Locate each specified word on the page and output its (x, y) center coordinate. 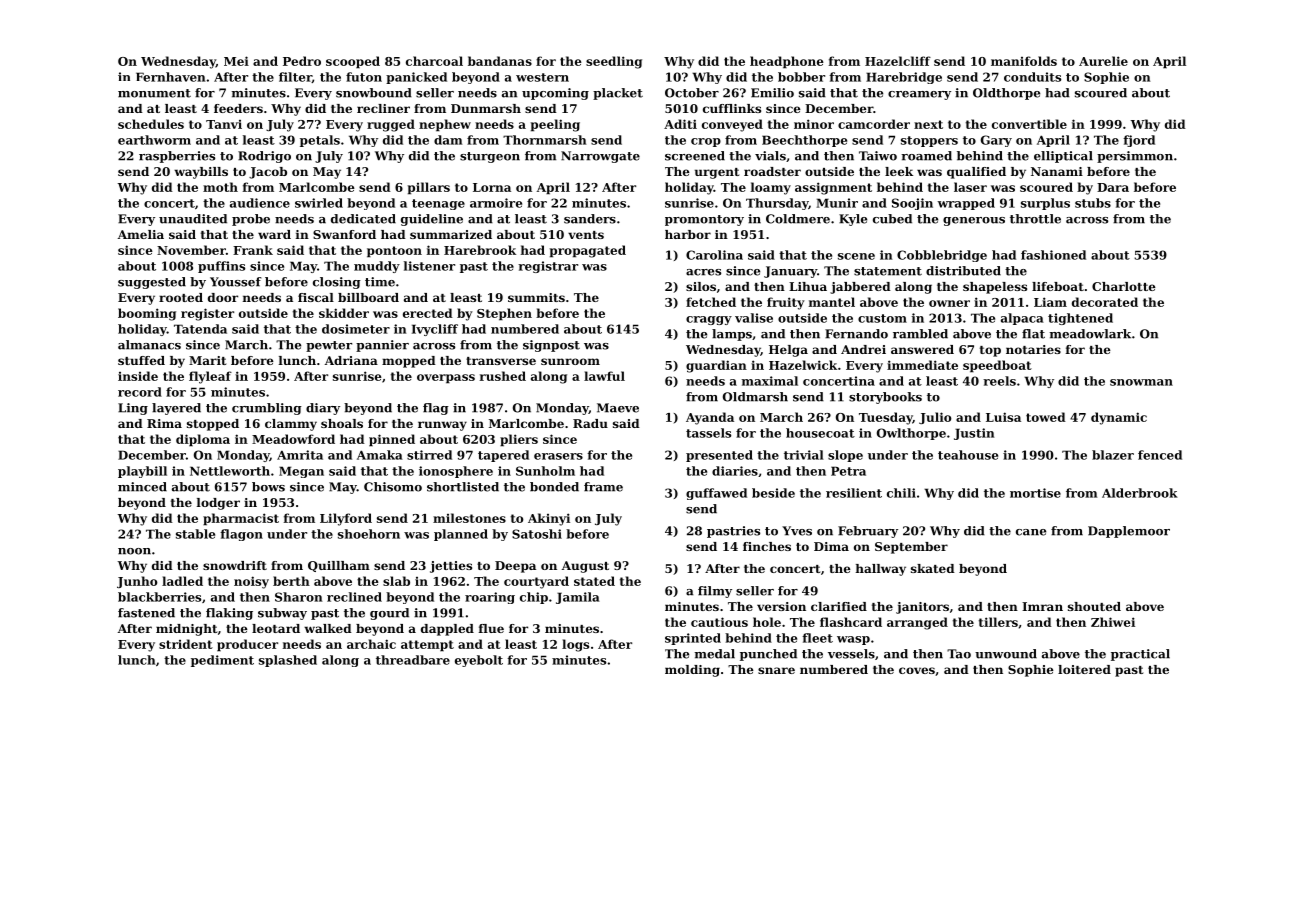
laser (970, 187)
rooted (181, 297)
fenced (1160, 455)
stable (195, 534)
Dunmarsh (486, 108)
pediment (222, 661)
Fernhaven (170, 77)
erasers (558, 456)
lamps (732, 335)
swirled (319, 203)
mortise (1035, 493)
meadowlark (1090, 334)
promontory (704, 220)
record (140, 392)
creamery (919, 95)
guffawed (716, 494)
